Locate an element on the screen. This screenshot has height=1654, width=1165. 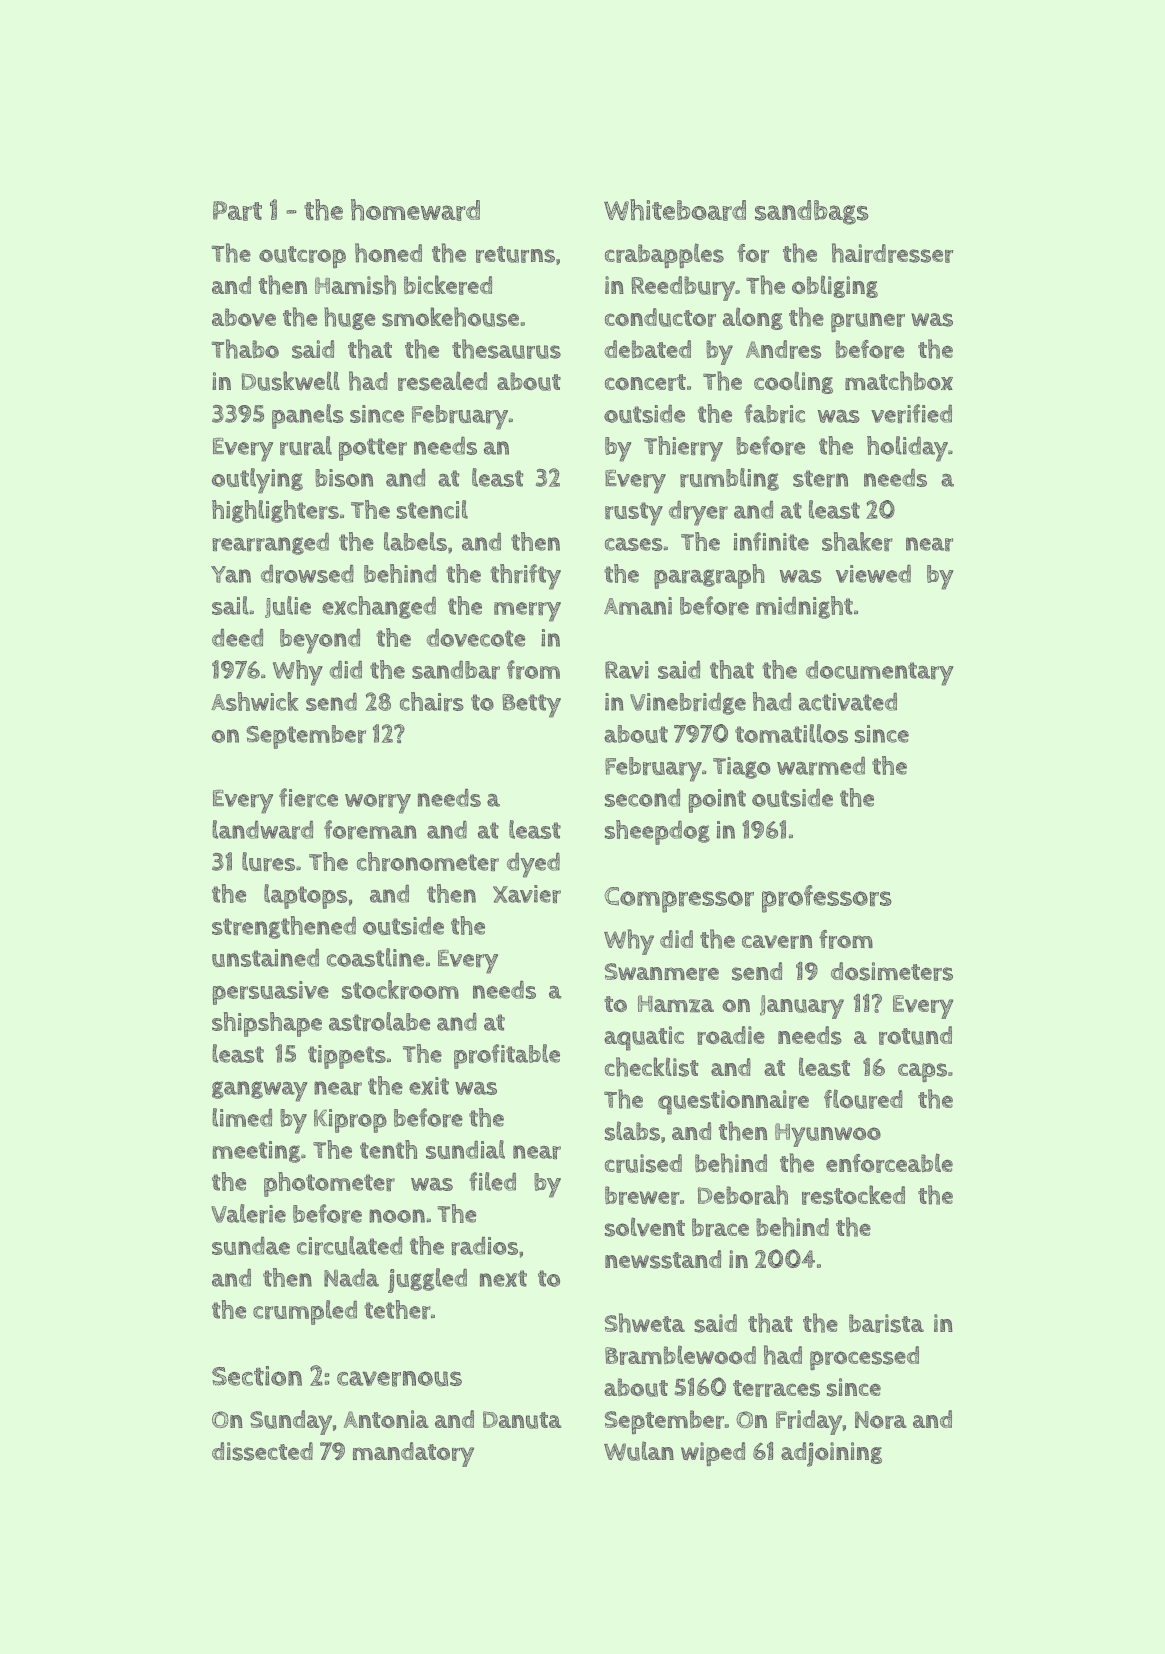
Wulan is located at coordinates (639, 1451).
